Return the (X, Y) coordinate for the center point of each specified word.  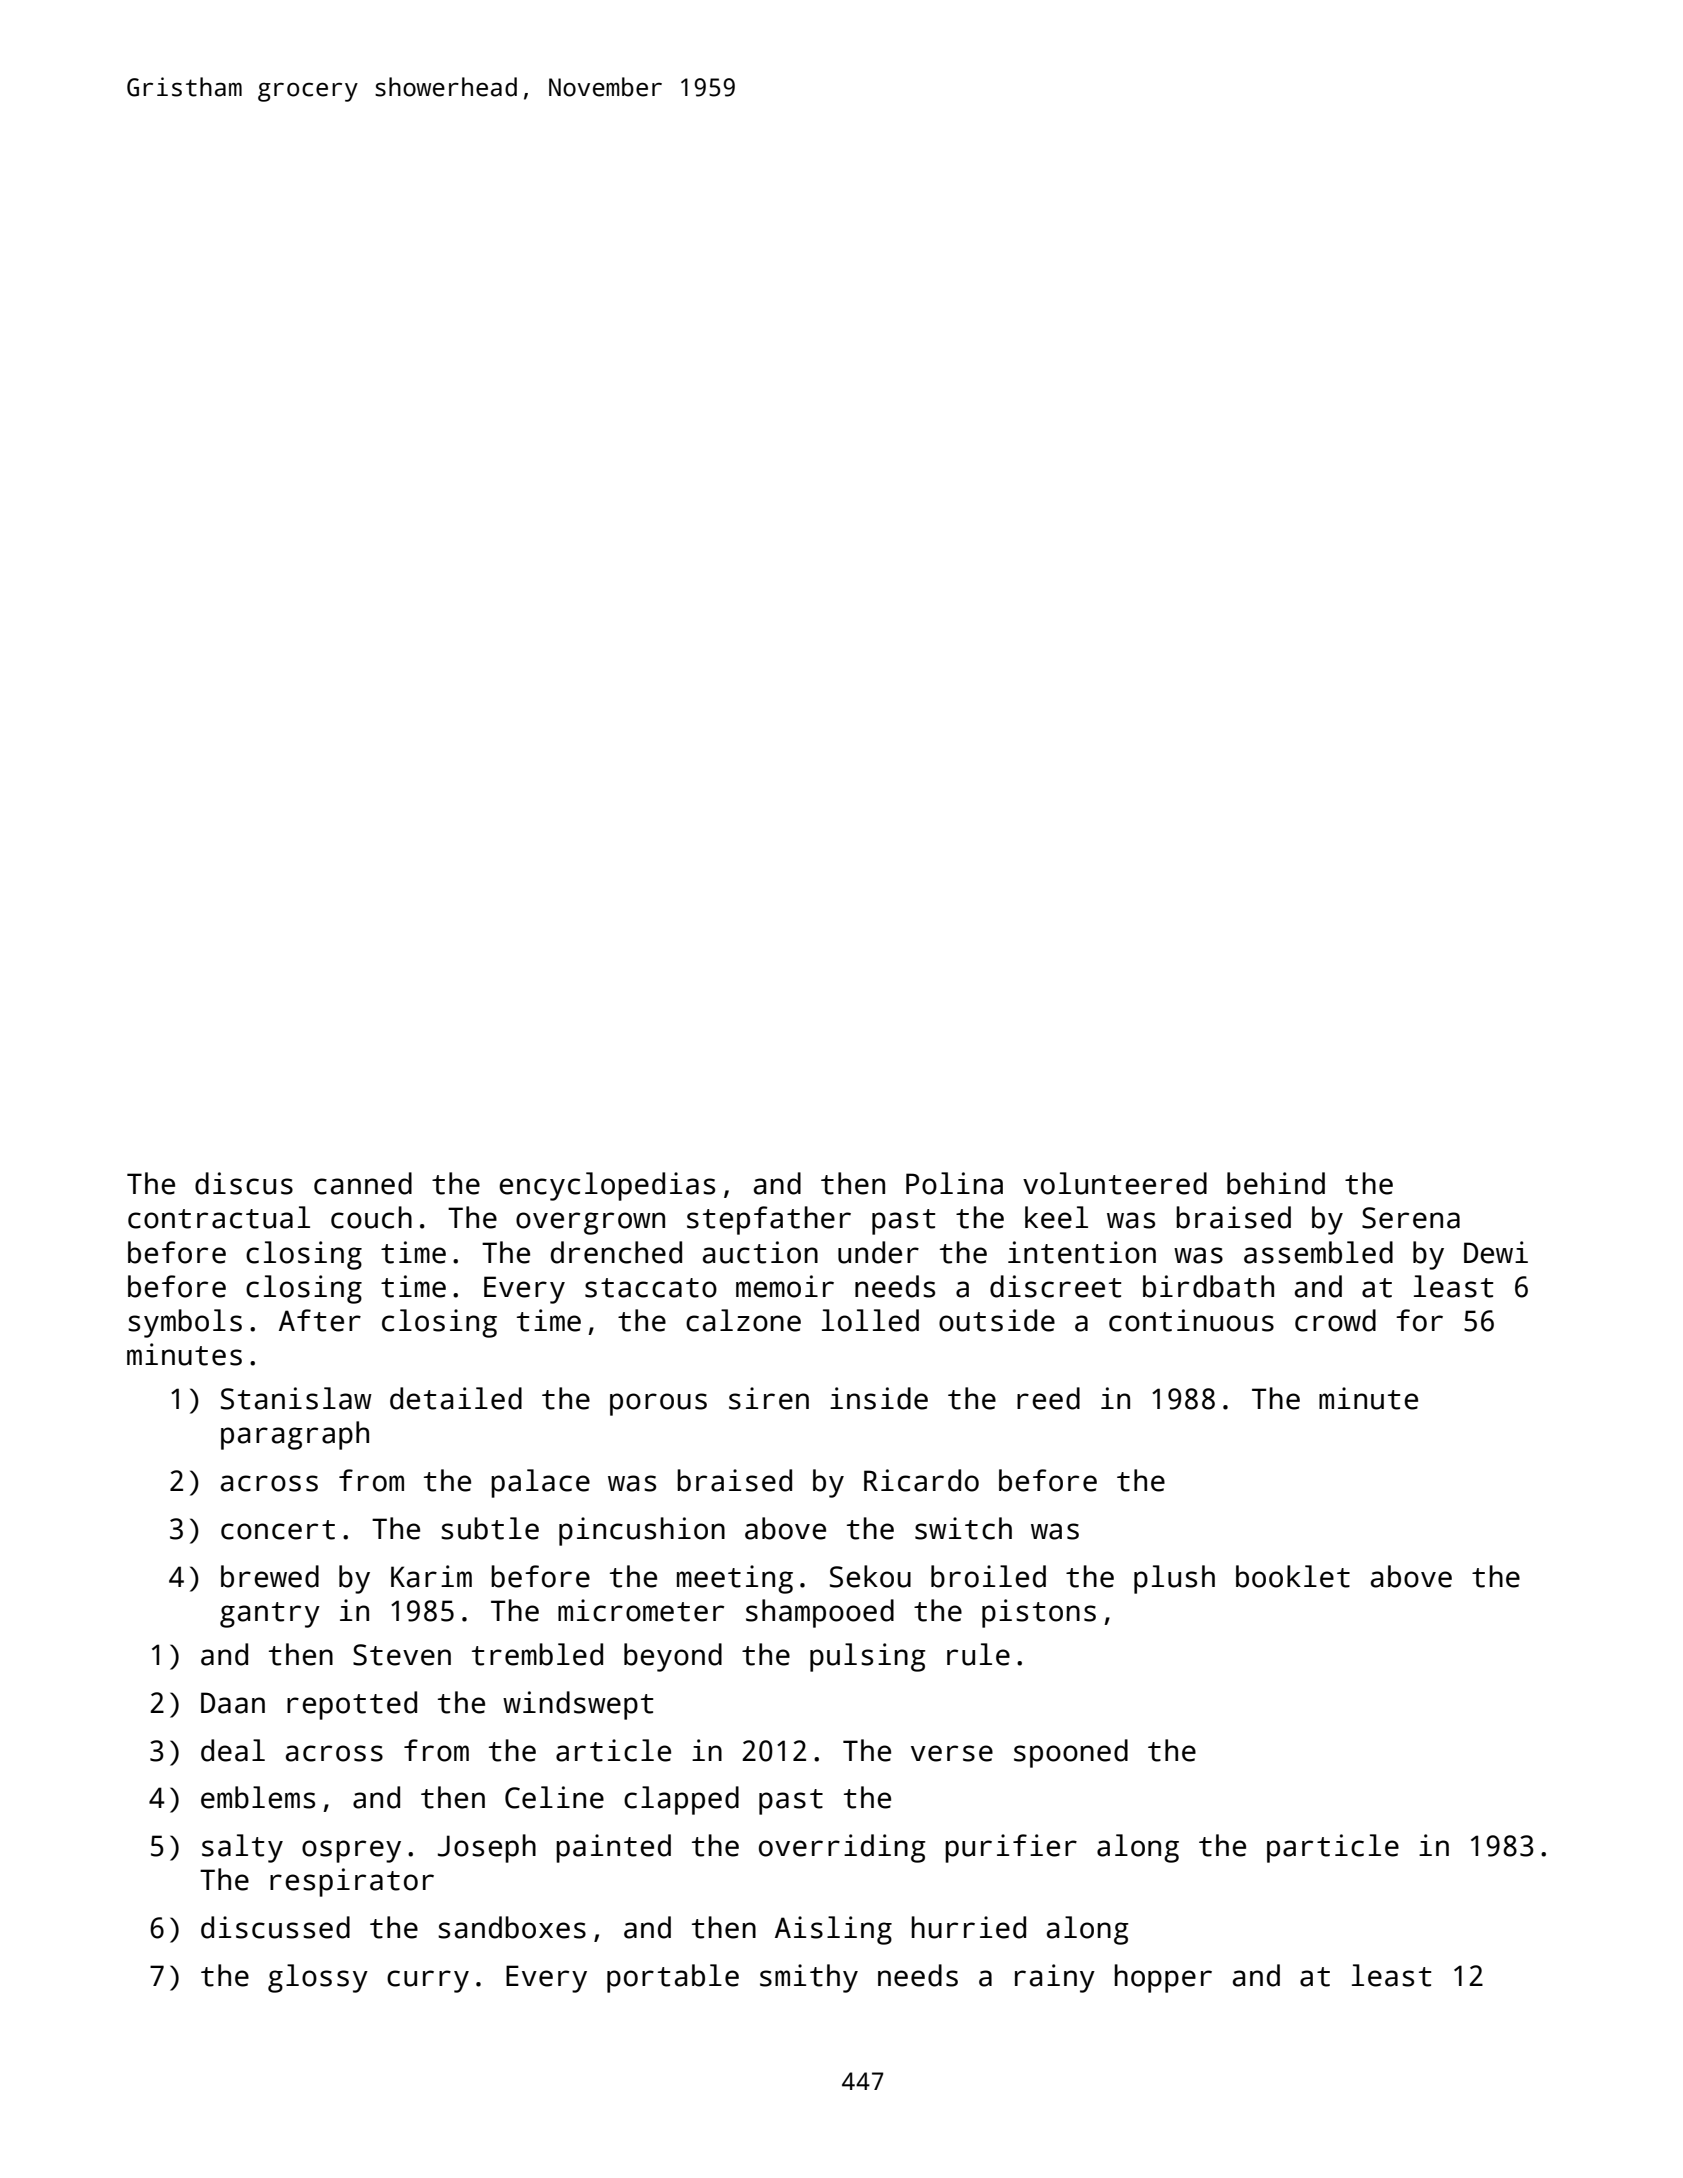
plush (1174, 1579)
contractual (219, 1217)
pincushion (642, 1531)
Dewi (1496, 1252)
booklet (1293, 1576)
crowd (1335, 1320)
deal (233, 1750)
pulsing (868, 1657)
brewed (270, 1576)
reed (1048, 1398)
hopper (1163, 1978)
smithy (809, 1978)
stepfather (769, 1220)
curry (428, 1981)
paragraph (295, 1435)
